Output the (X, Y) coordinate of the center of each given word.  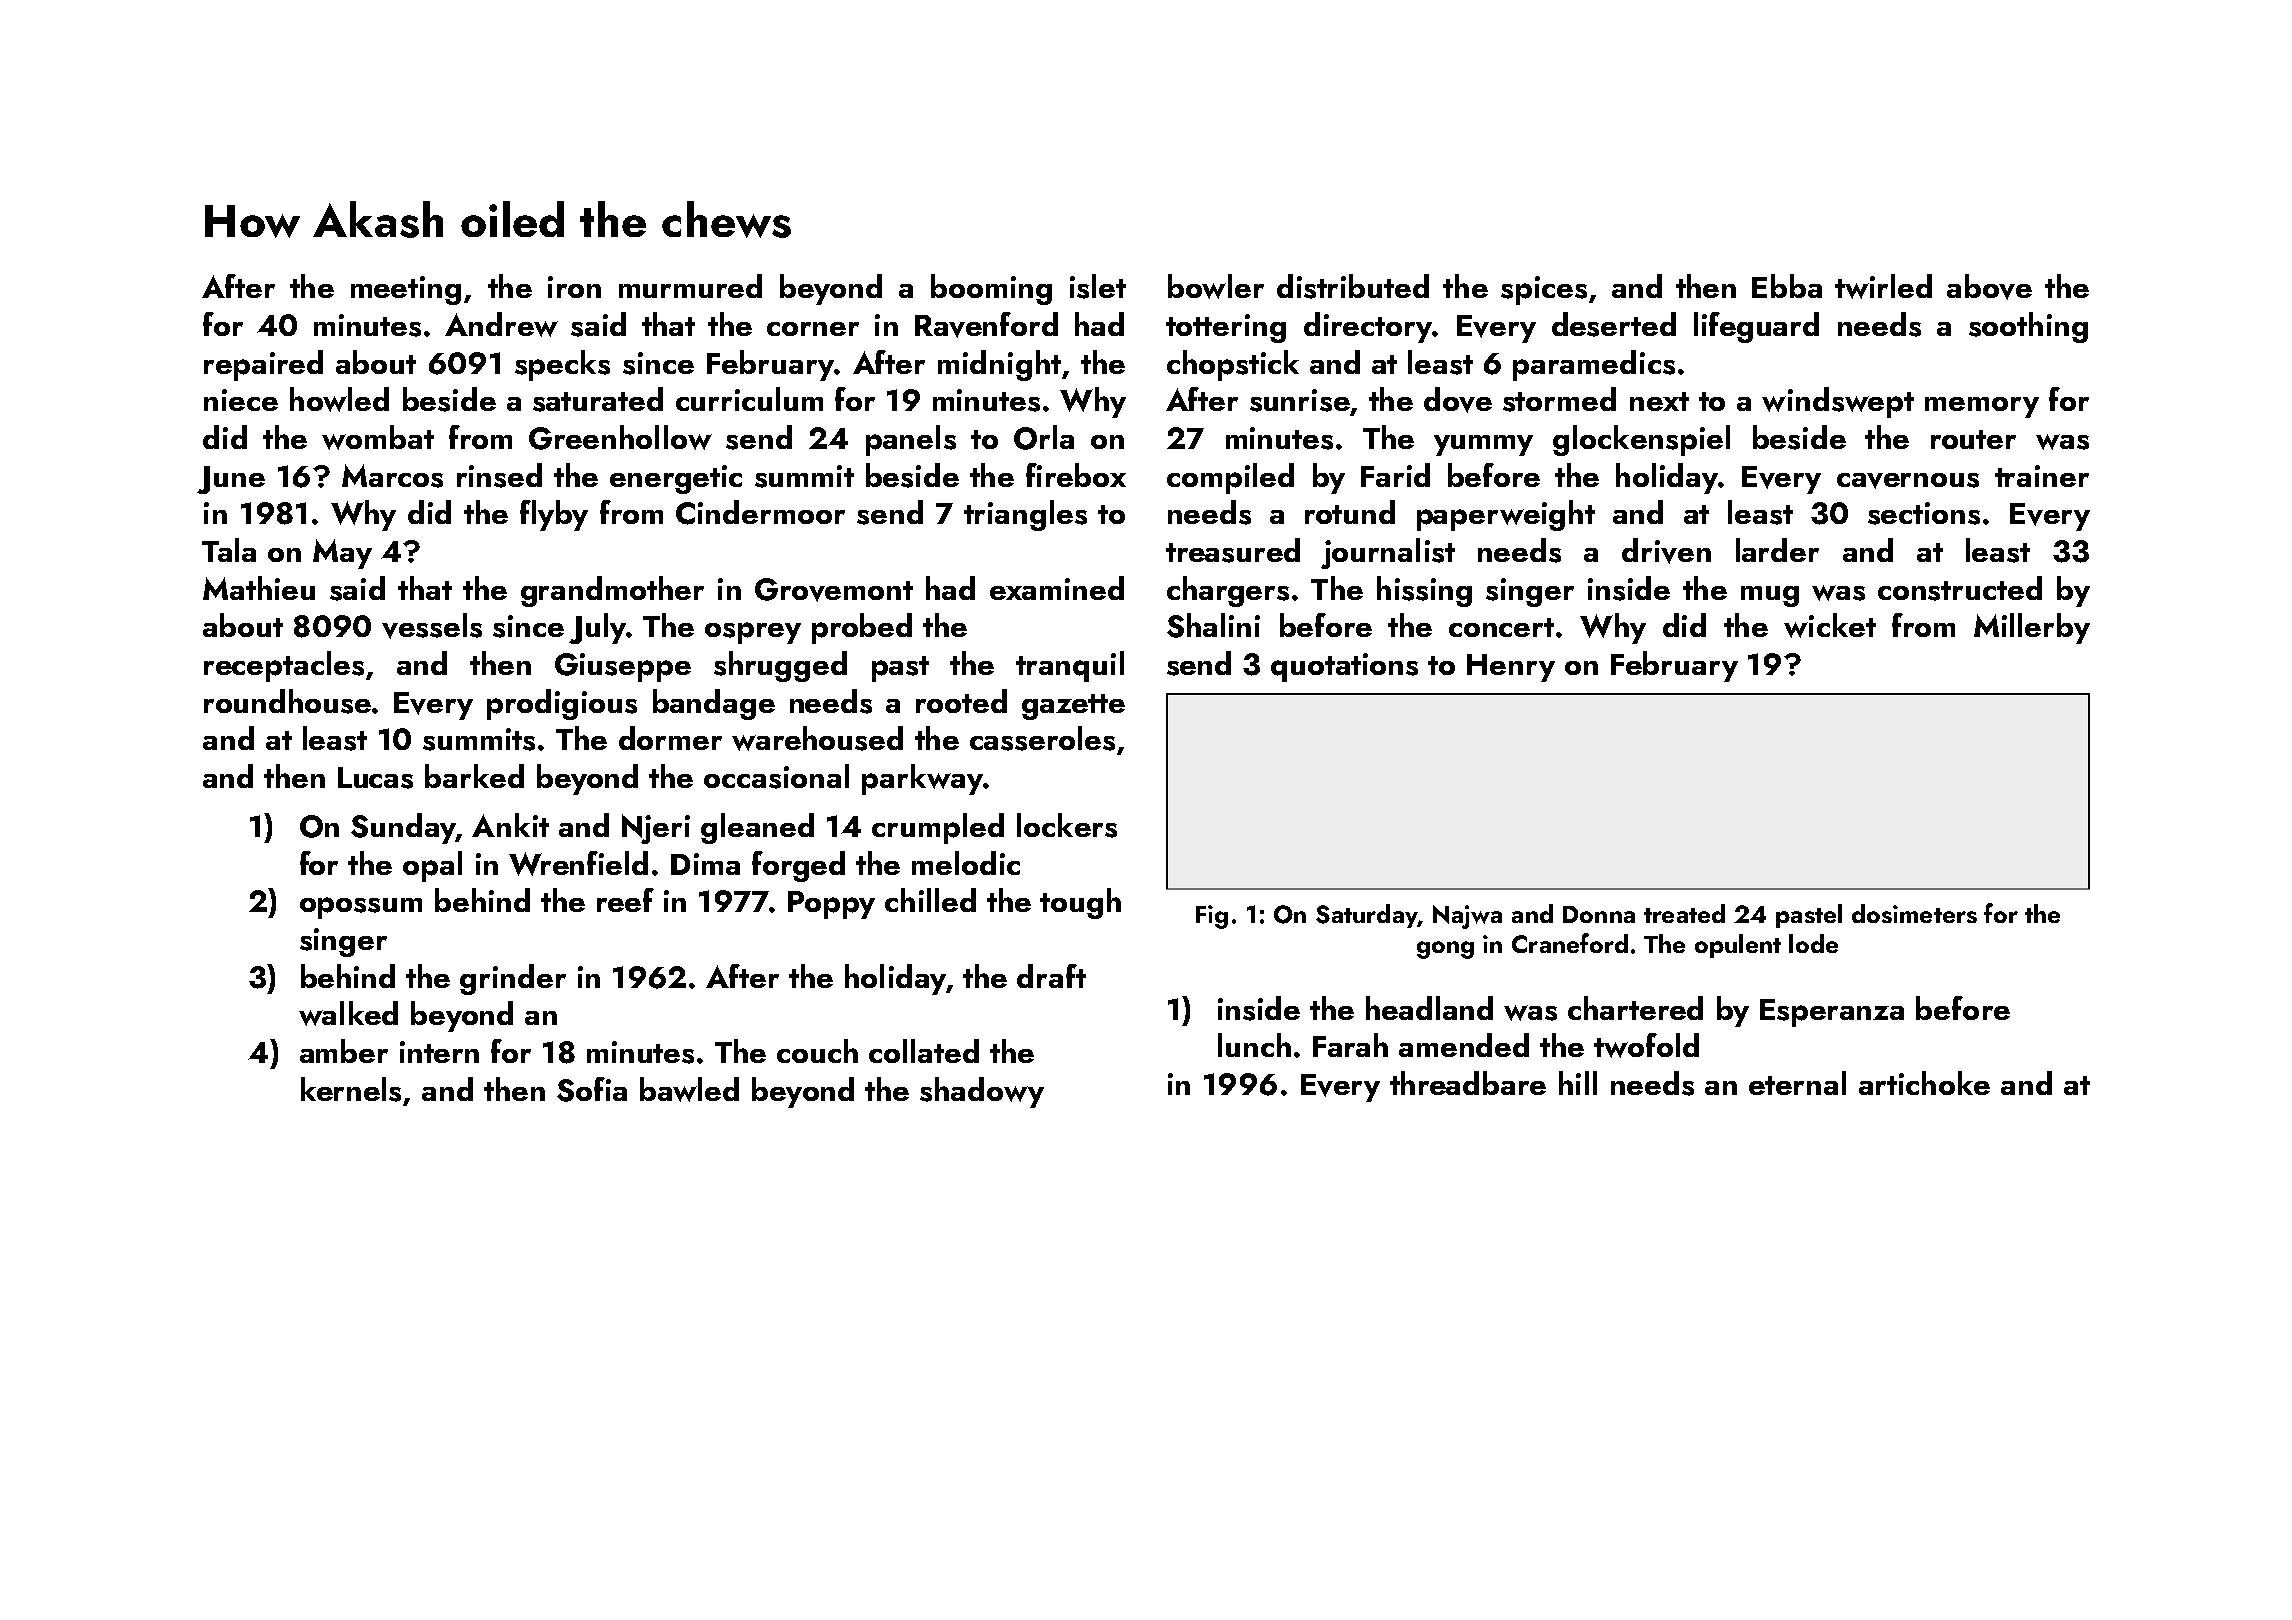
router (1973, 439)
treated (1684, 913)
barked (474, 776)
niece (241, 400)
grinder (513, 979)
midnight (999, 365)
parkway (922, 779)
